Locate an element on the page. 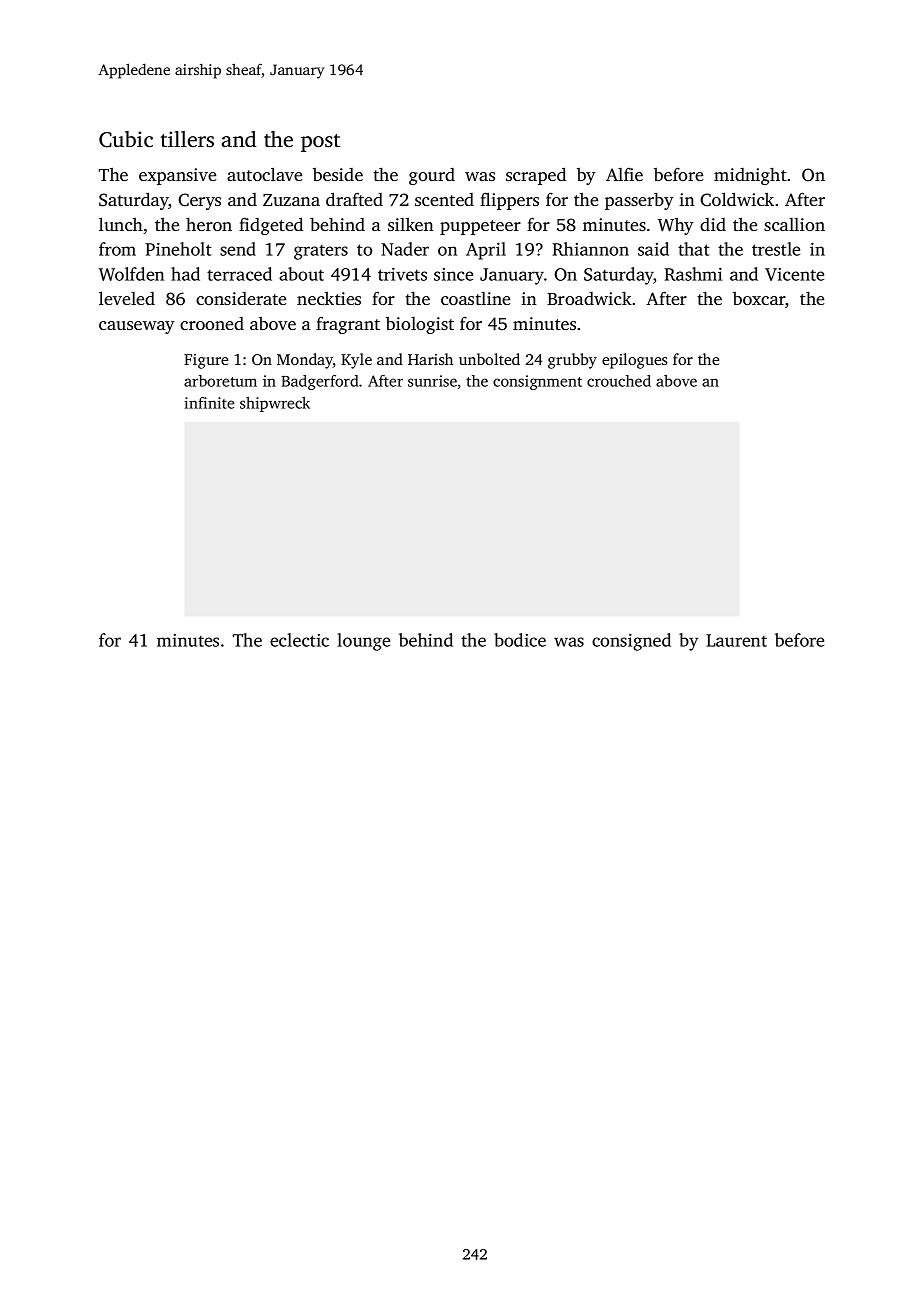 This document has height=1314, width=924. eclectic is located at coordinates (299, 640).
